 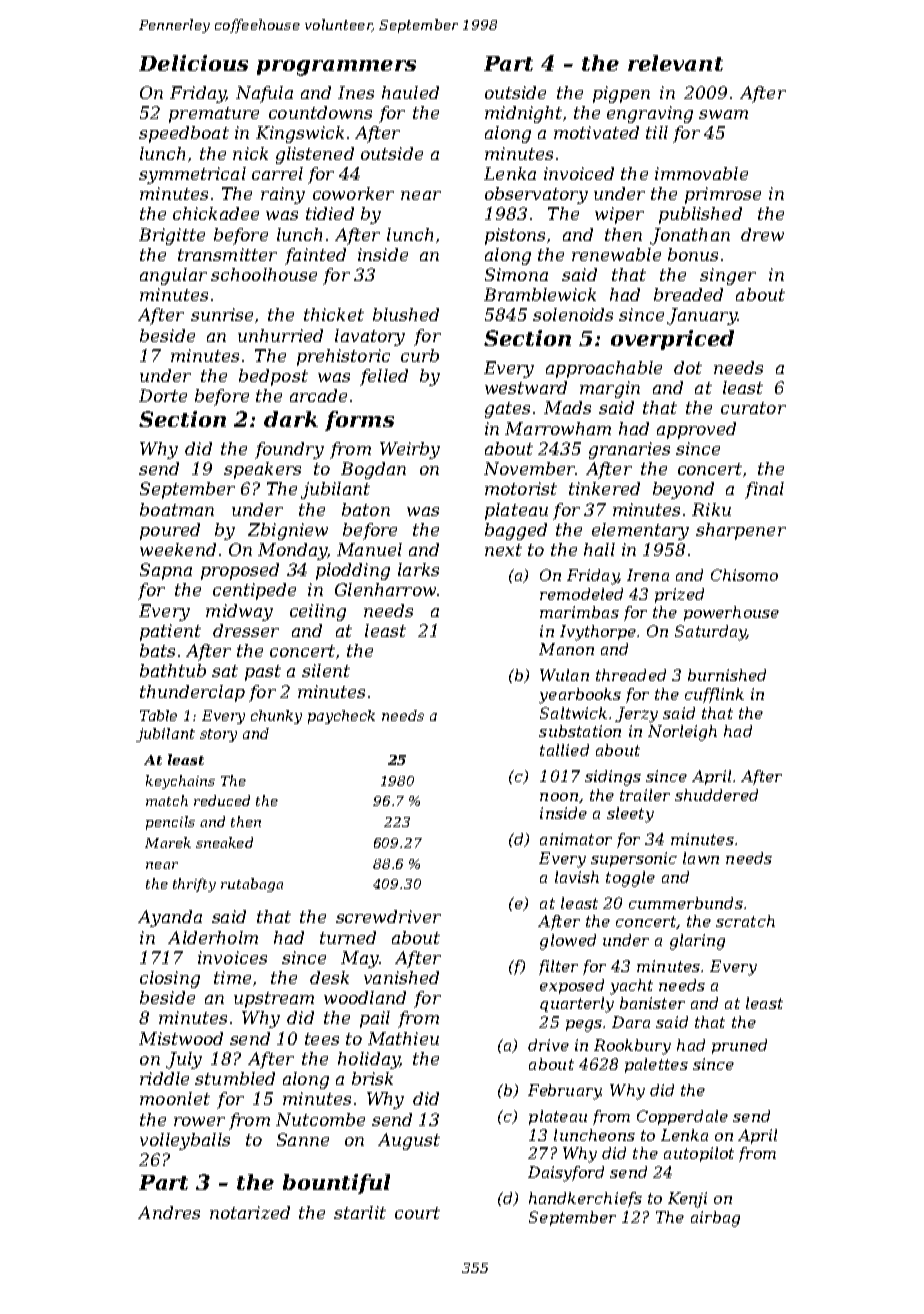 What do you see at coordinates (385, 589) in the page?
I see `Glenharrow` at bounding box center [385, 589].
